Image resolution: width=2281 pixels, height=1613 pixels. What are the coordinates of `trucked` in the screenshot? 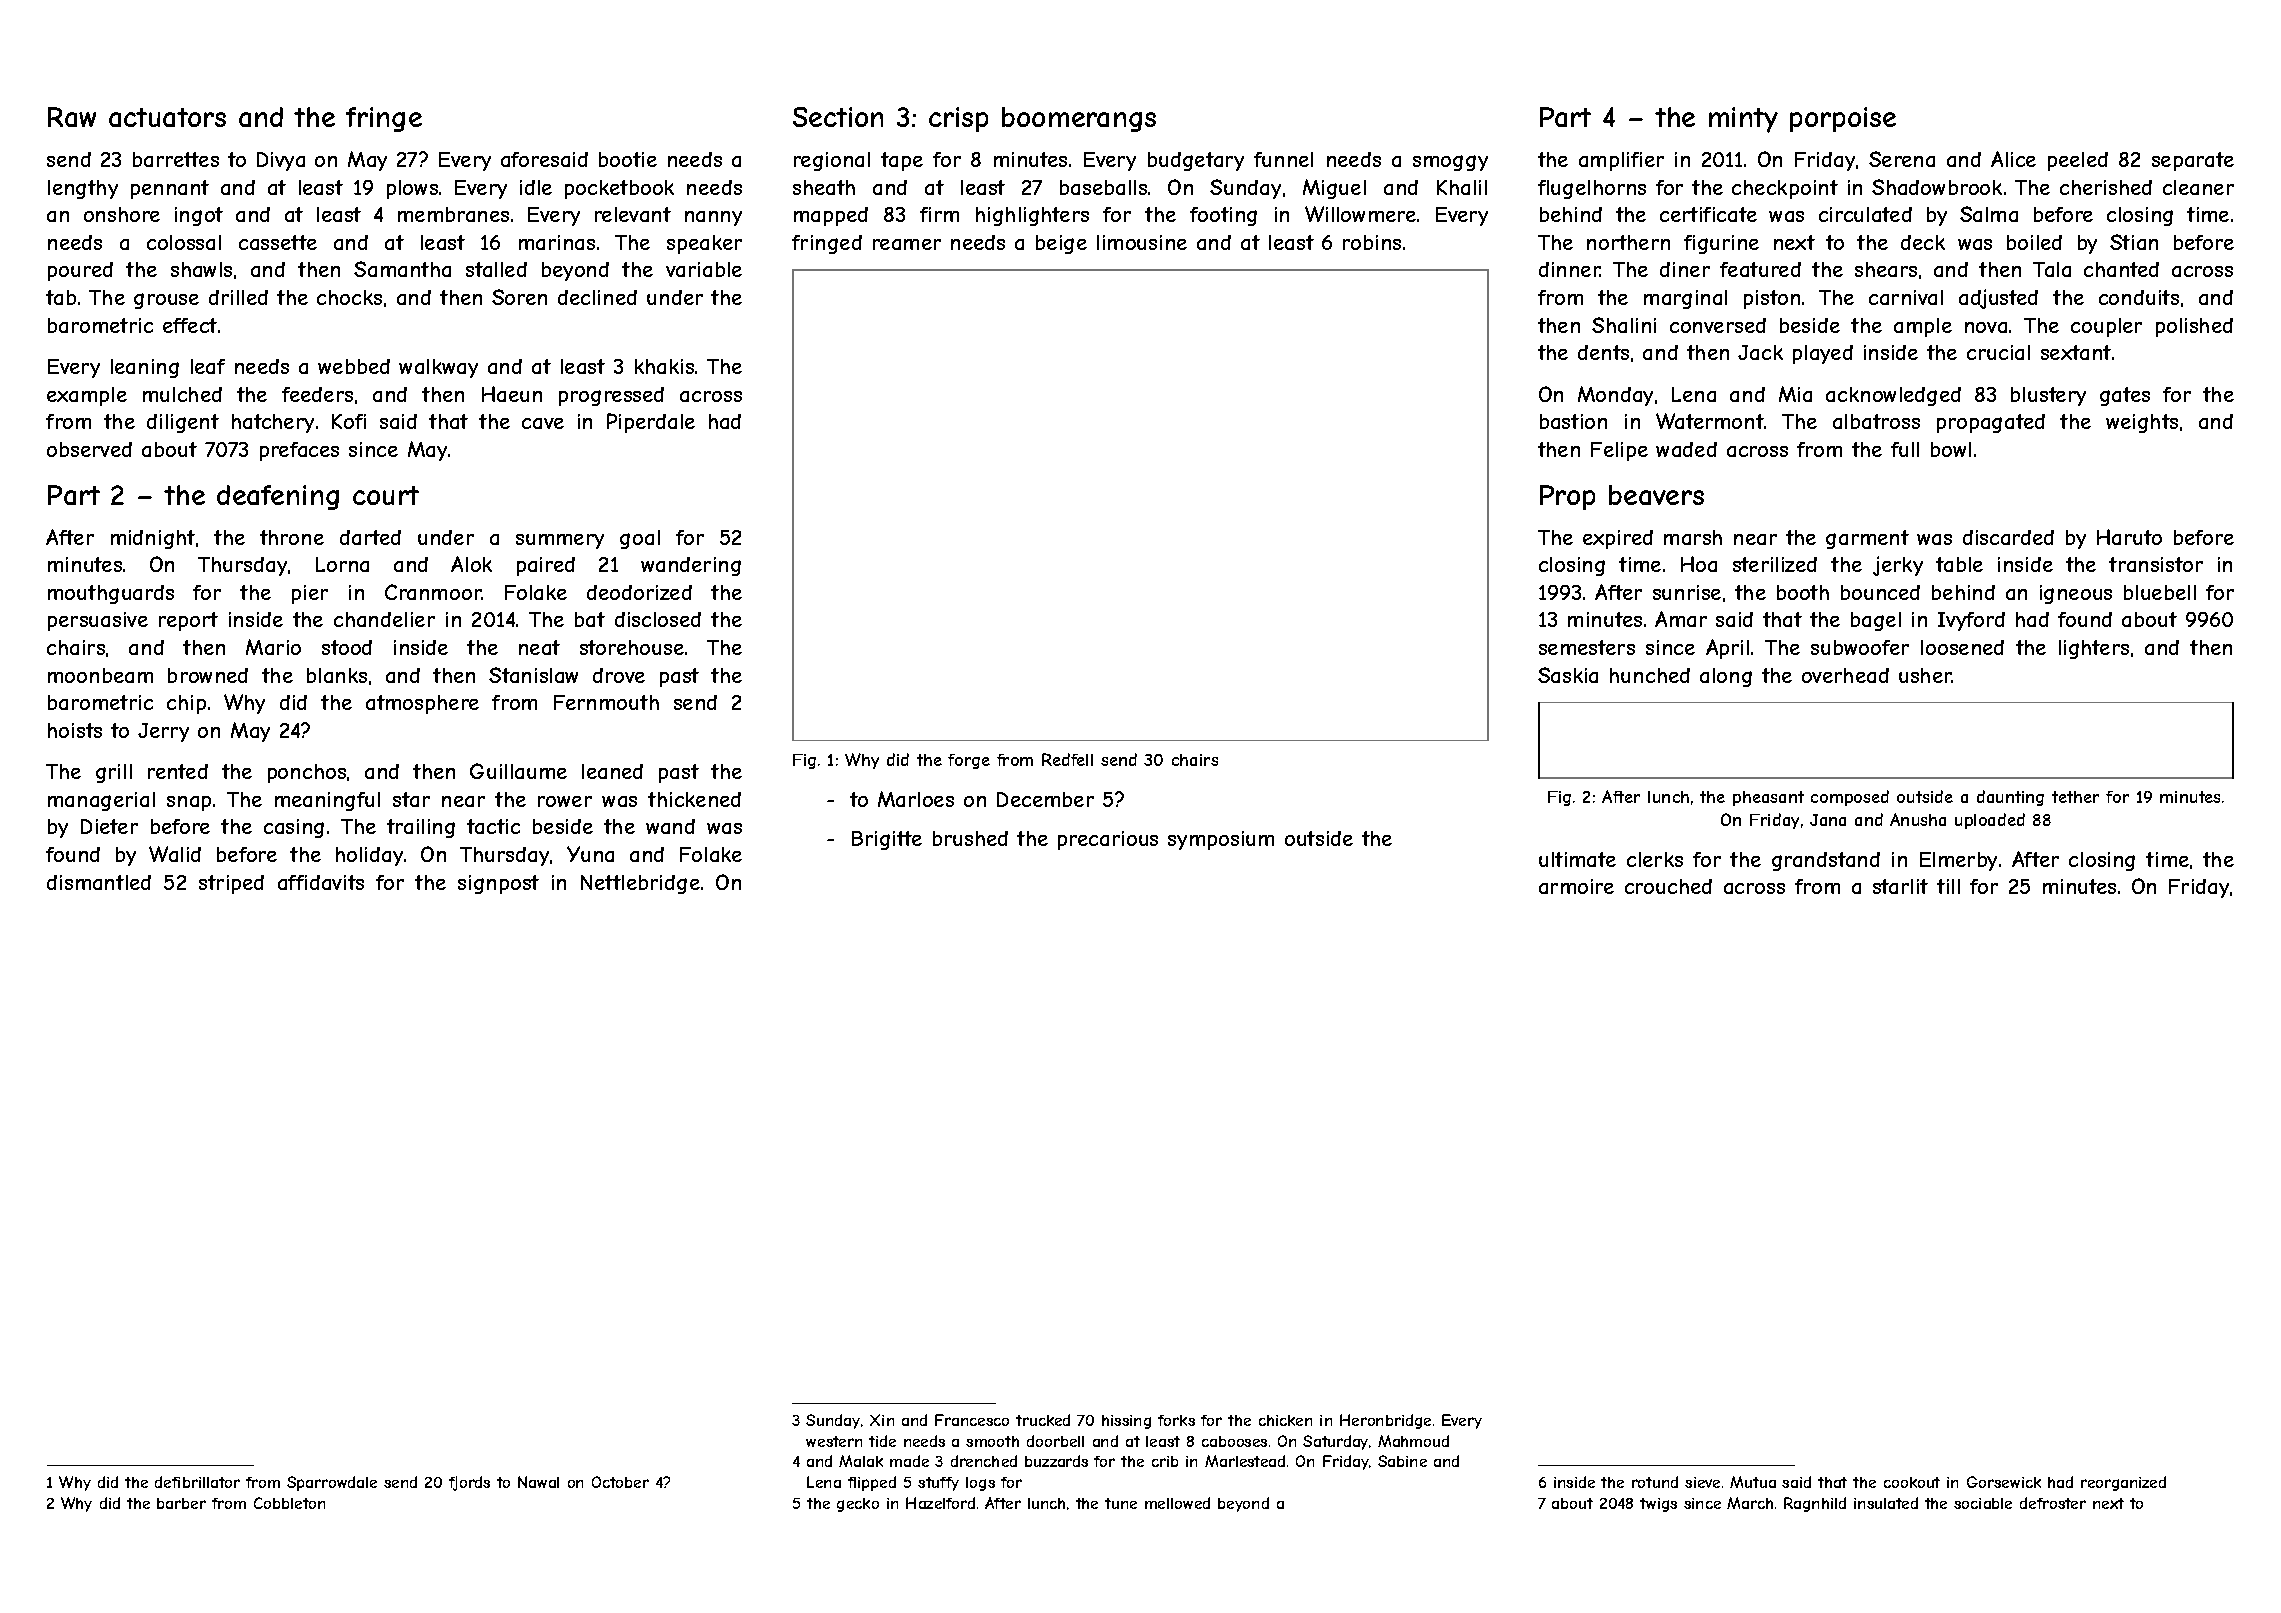 It's located at (1043, 1420).
